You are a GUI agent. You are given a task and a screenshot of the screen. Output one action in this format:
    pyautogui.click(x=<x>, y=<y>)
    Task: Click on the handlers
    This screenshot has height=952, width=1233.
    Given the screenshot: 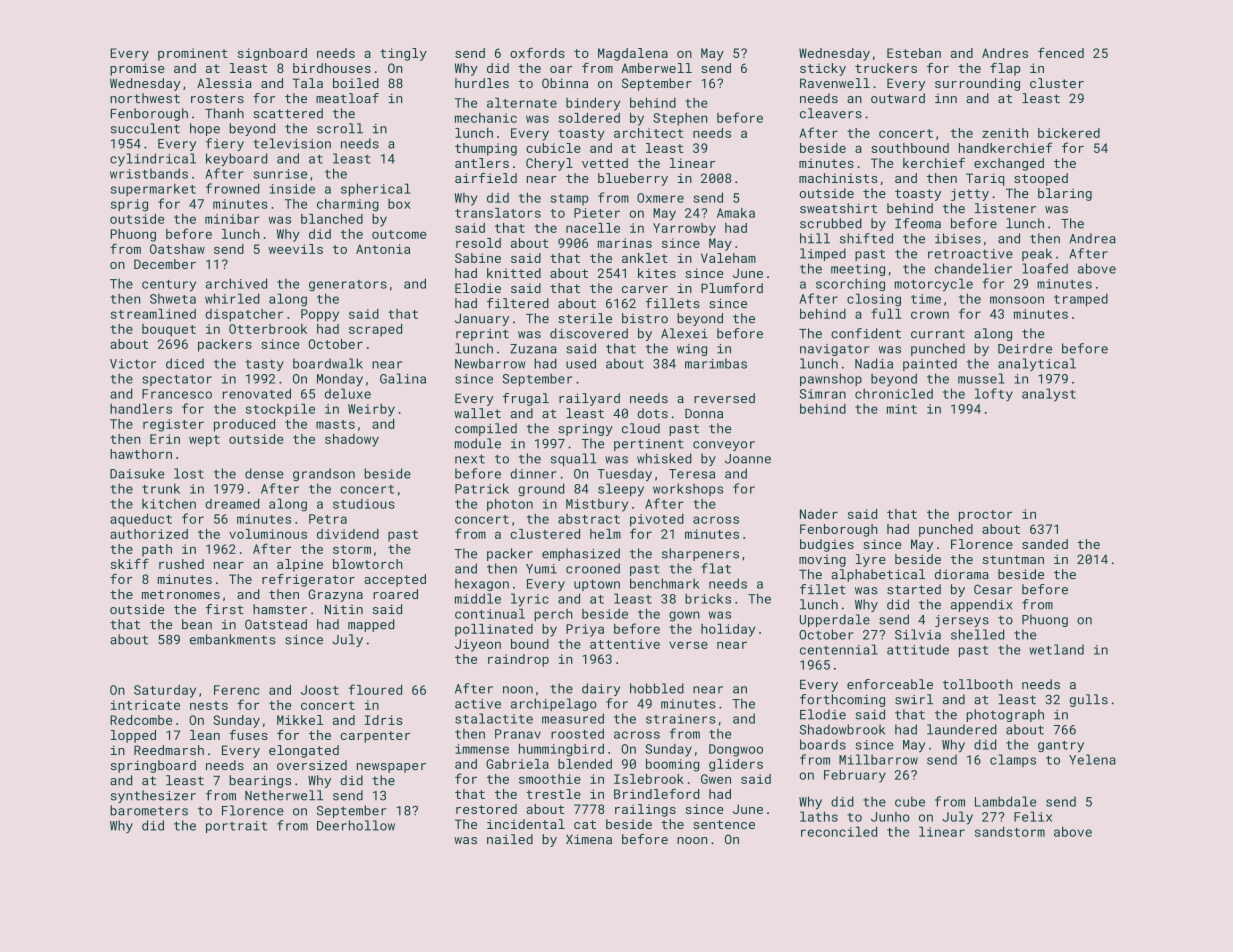 What is the action you would take?
    pyautogui.click(x=141, y=408)
